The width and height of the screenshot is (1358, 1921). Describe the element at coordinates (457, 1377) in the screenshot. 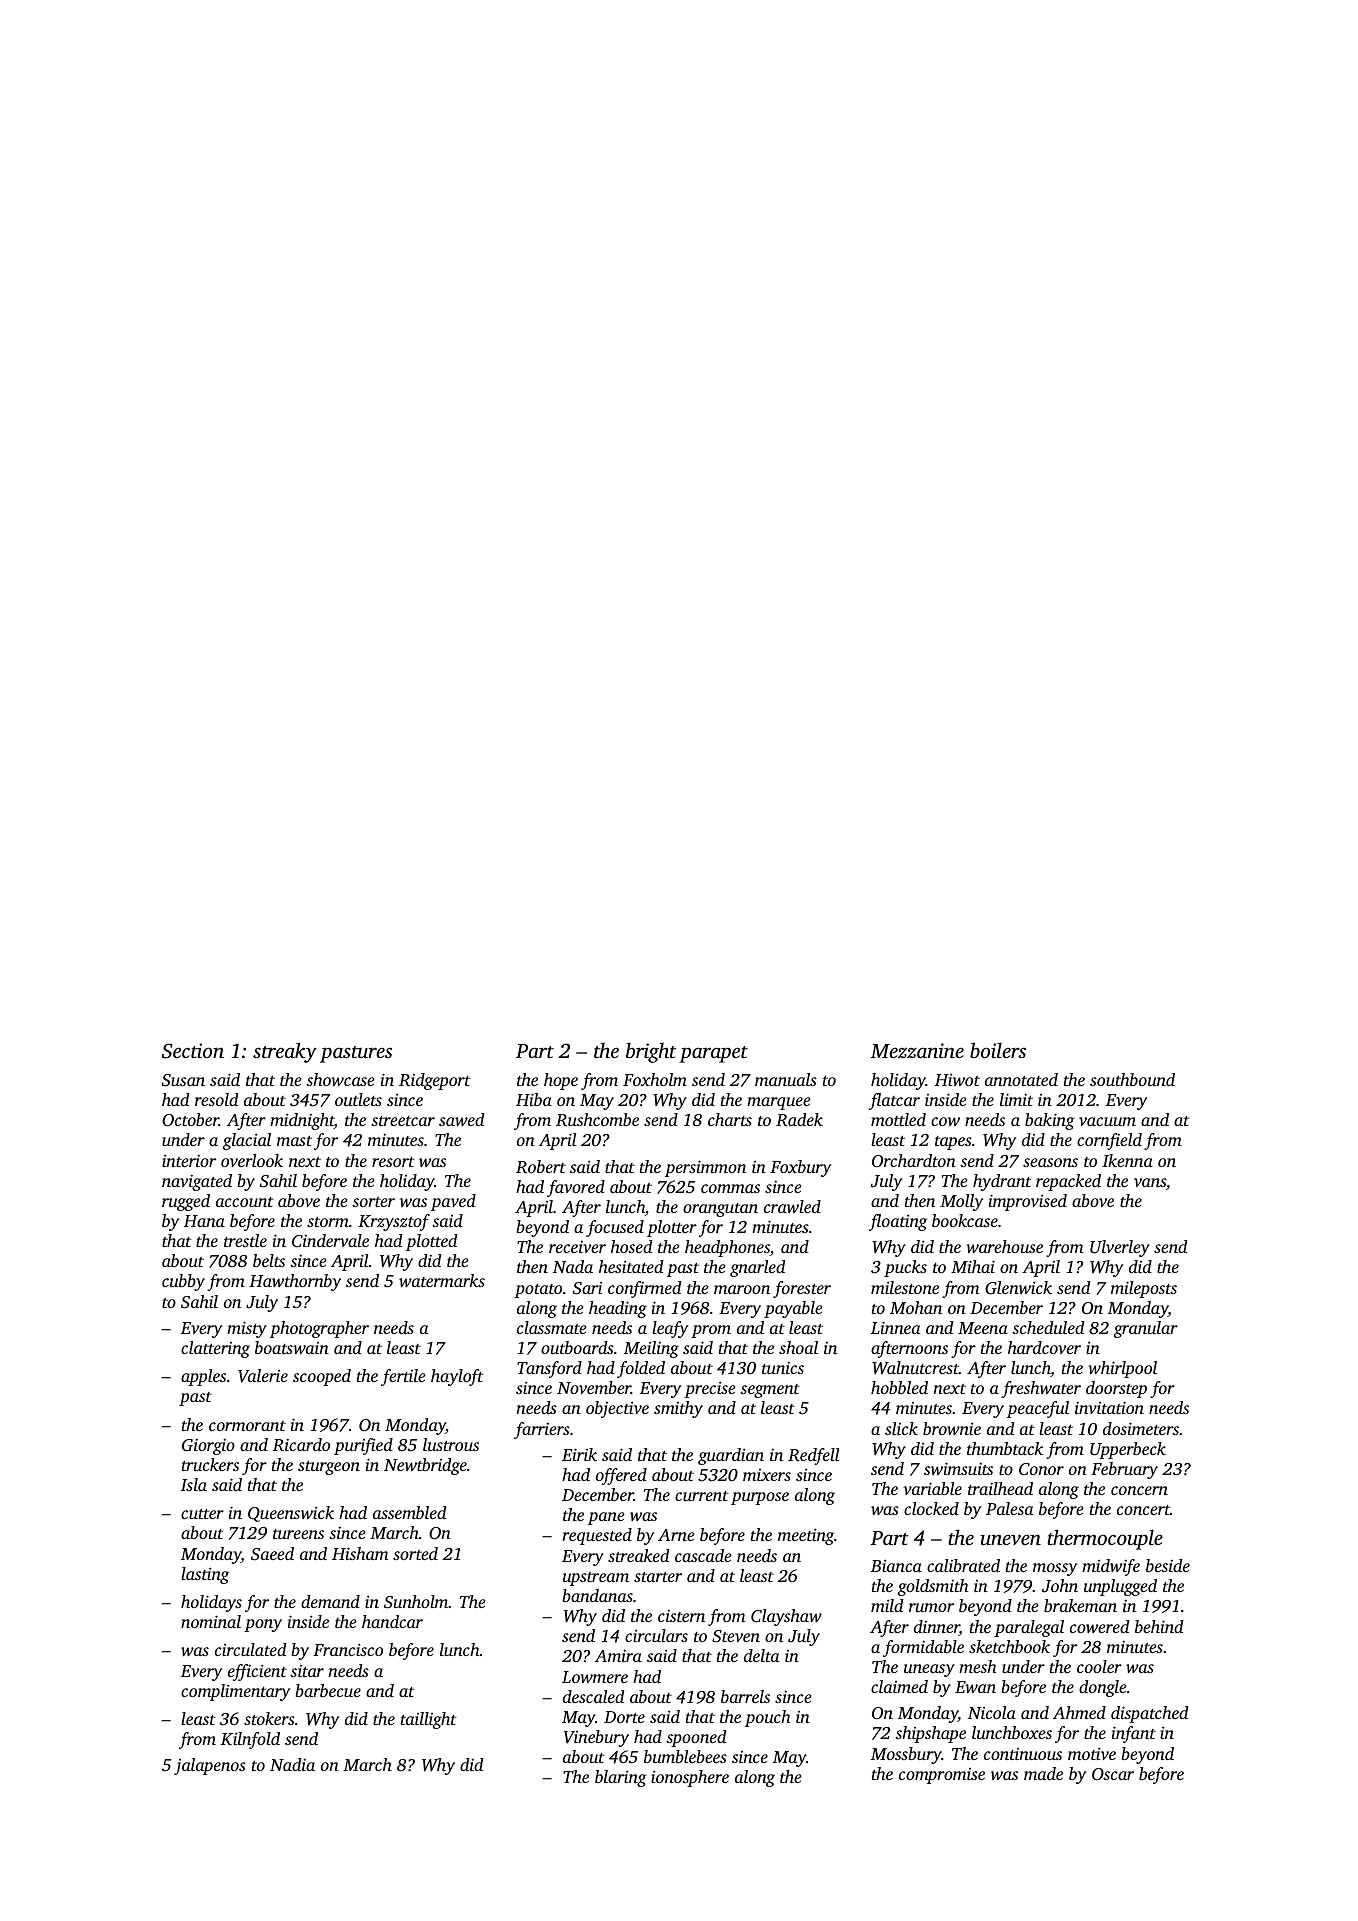

I see `hayloft` at that location.
